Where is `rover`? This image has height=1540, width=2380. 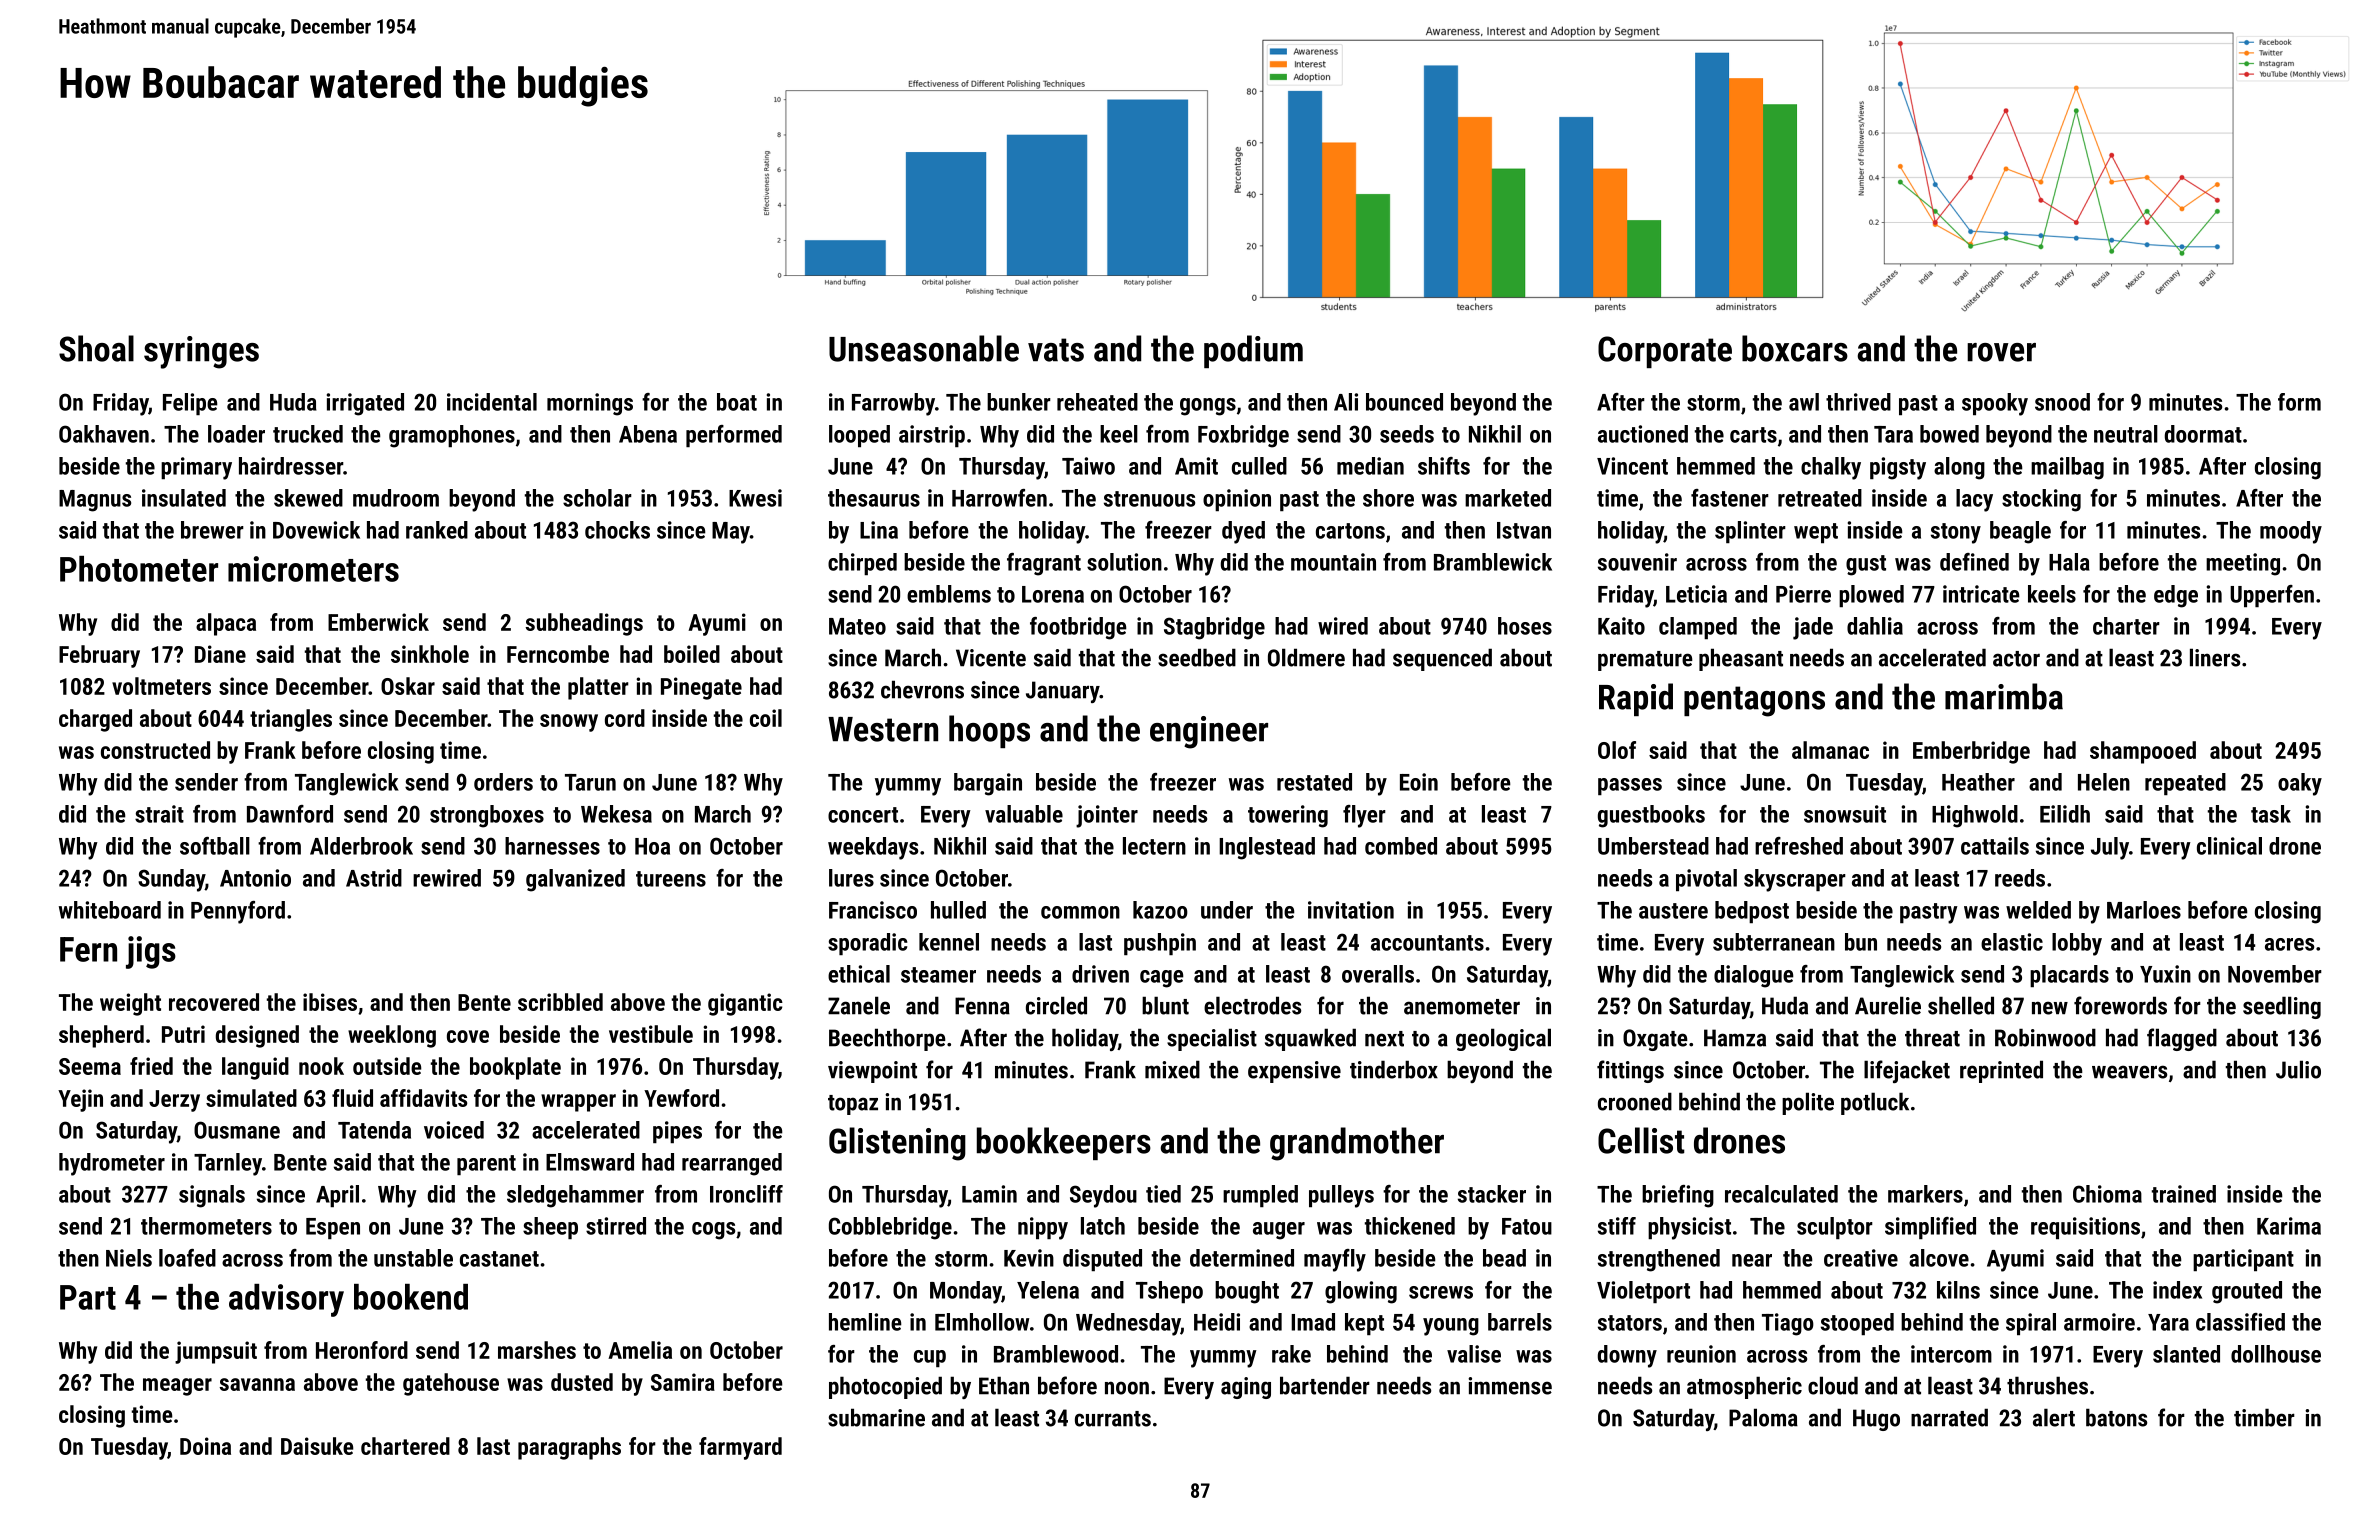
rover is located at coordinates (2001, 352).
